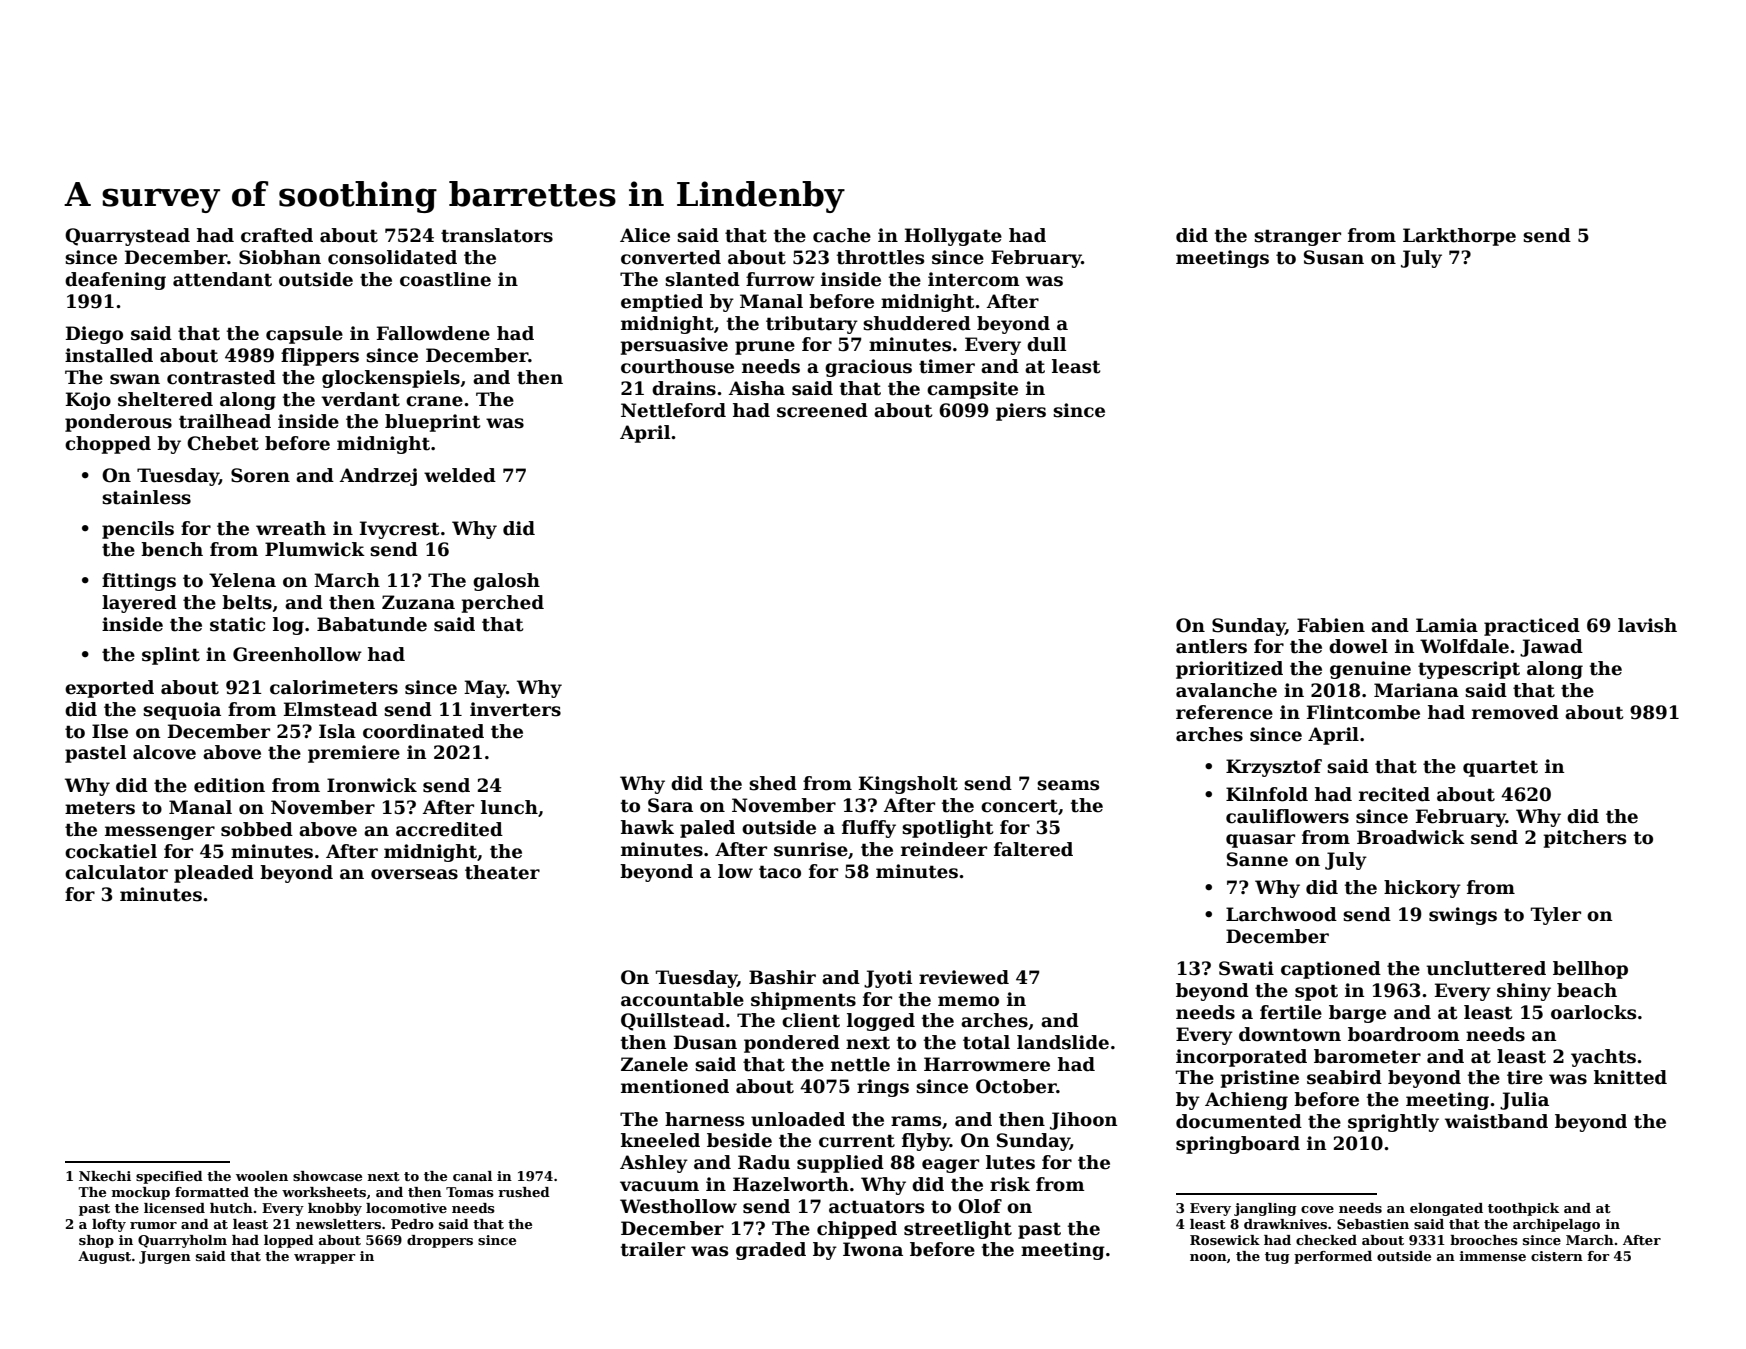 Image resolution: width=1746 pixels, height=1349 pixels. What do you see at coordinates (104, 1257) in the screenshot?
I see `August` at bounding box center [104, 1257].
